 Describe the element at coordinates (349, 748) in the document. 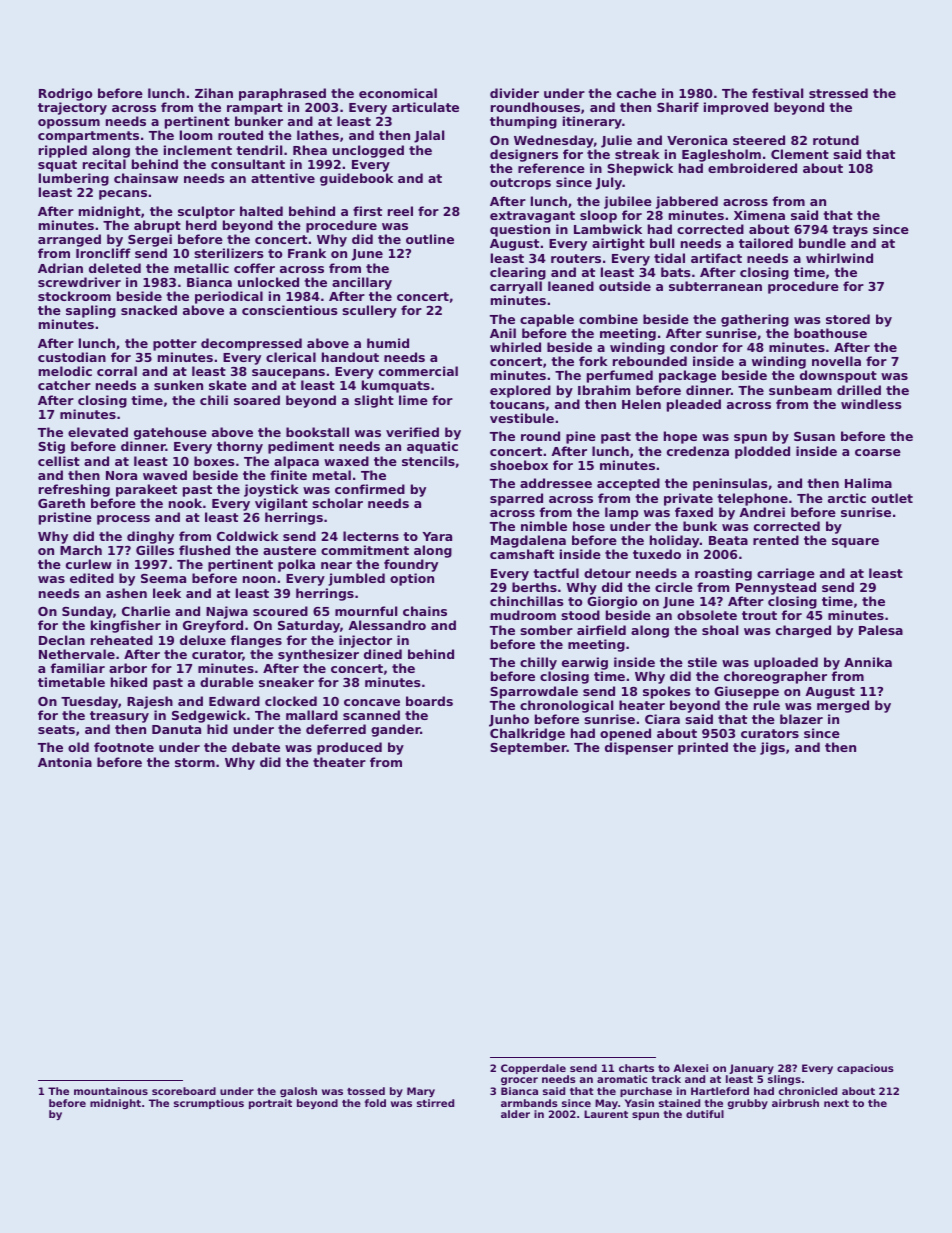

I see `produced` at that location.
